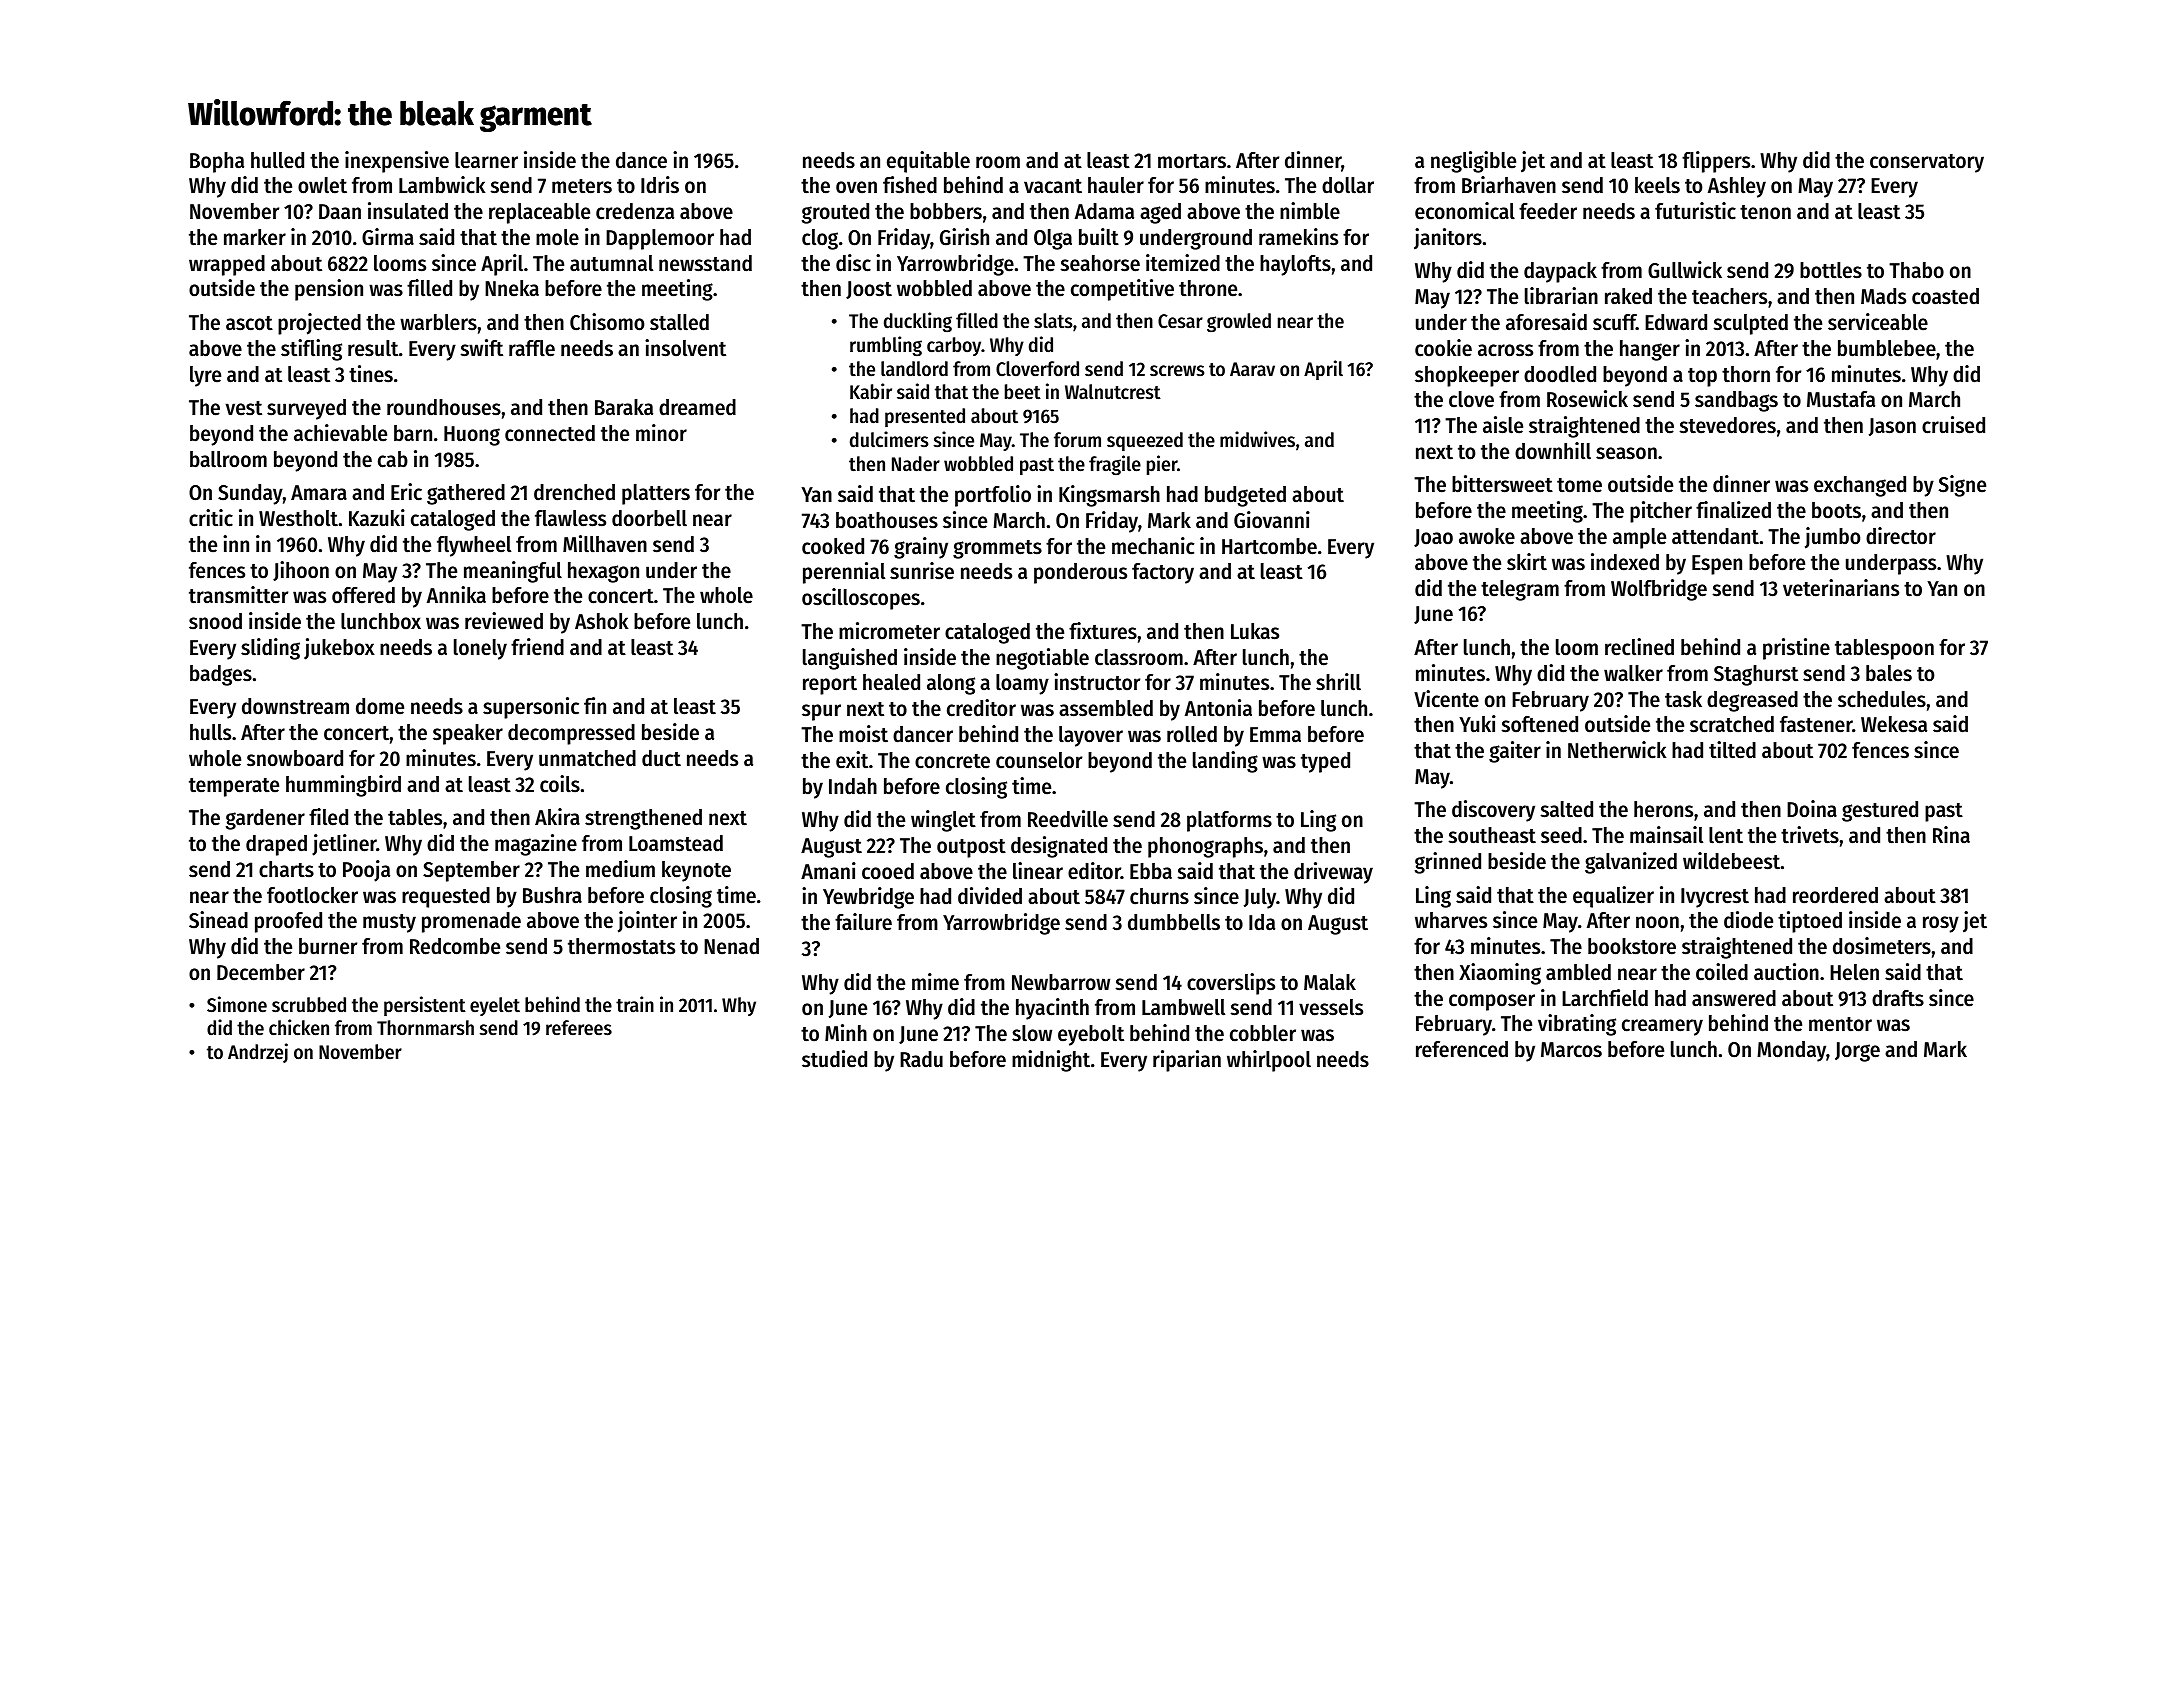  I want to click on Andrzej, so click(258, 1053).
